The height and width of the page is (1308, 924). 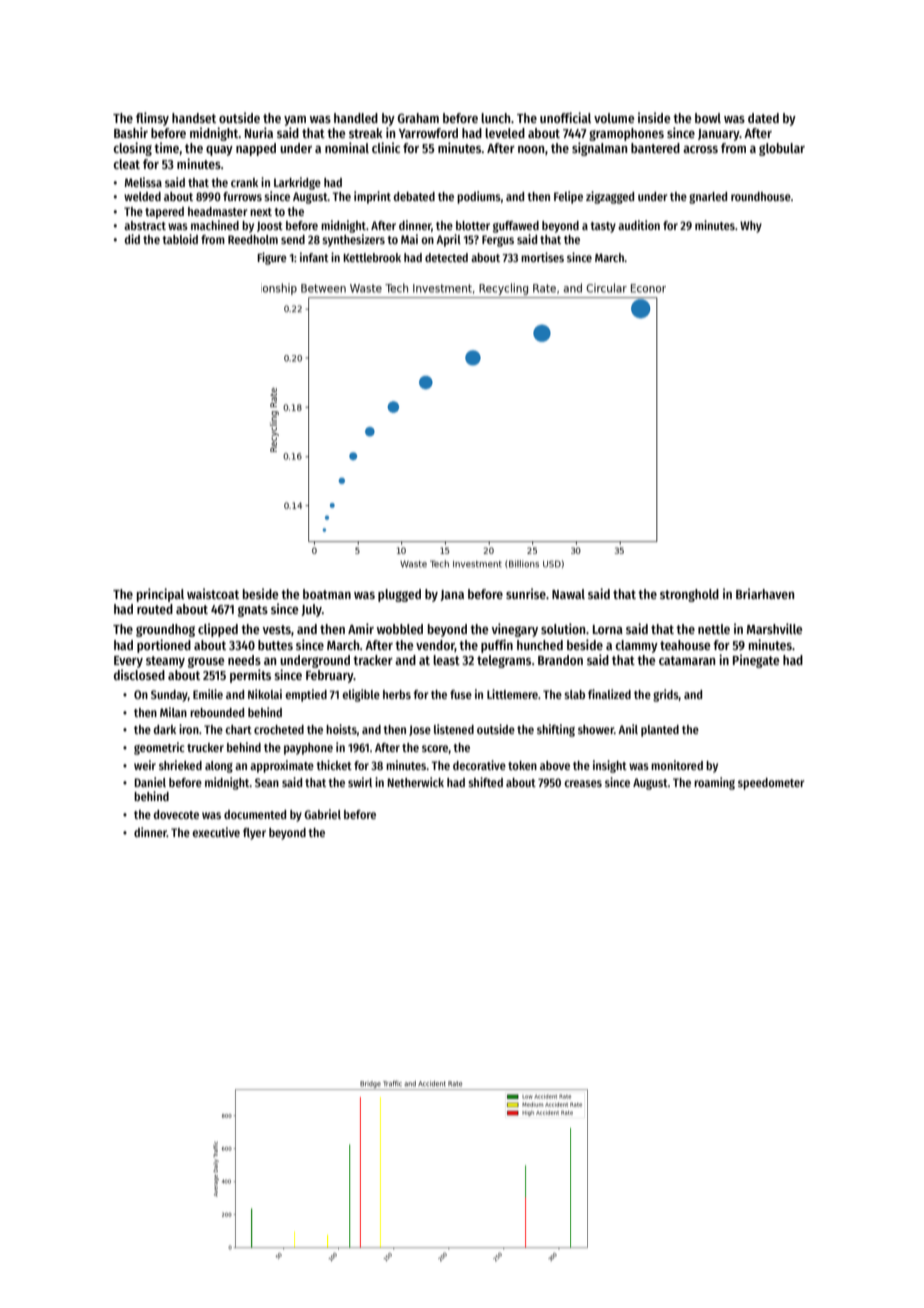 I want to click on monitored, so click(x=677, y=765).
